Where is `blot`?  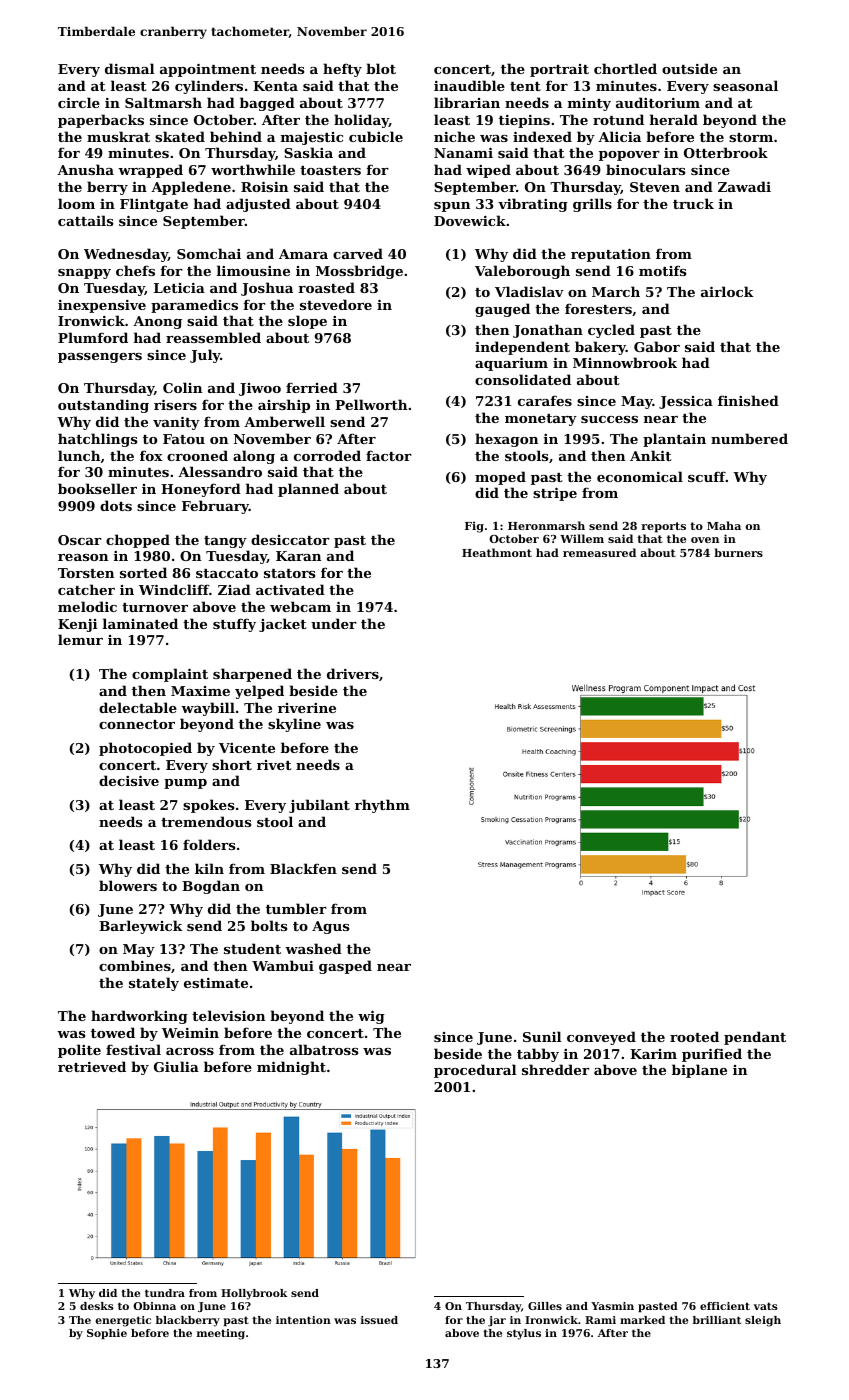
blot is located at coordinates (381, 68).
